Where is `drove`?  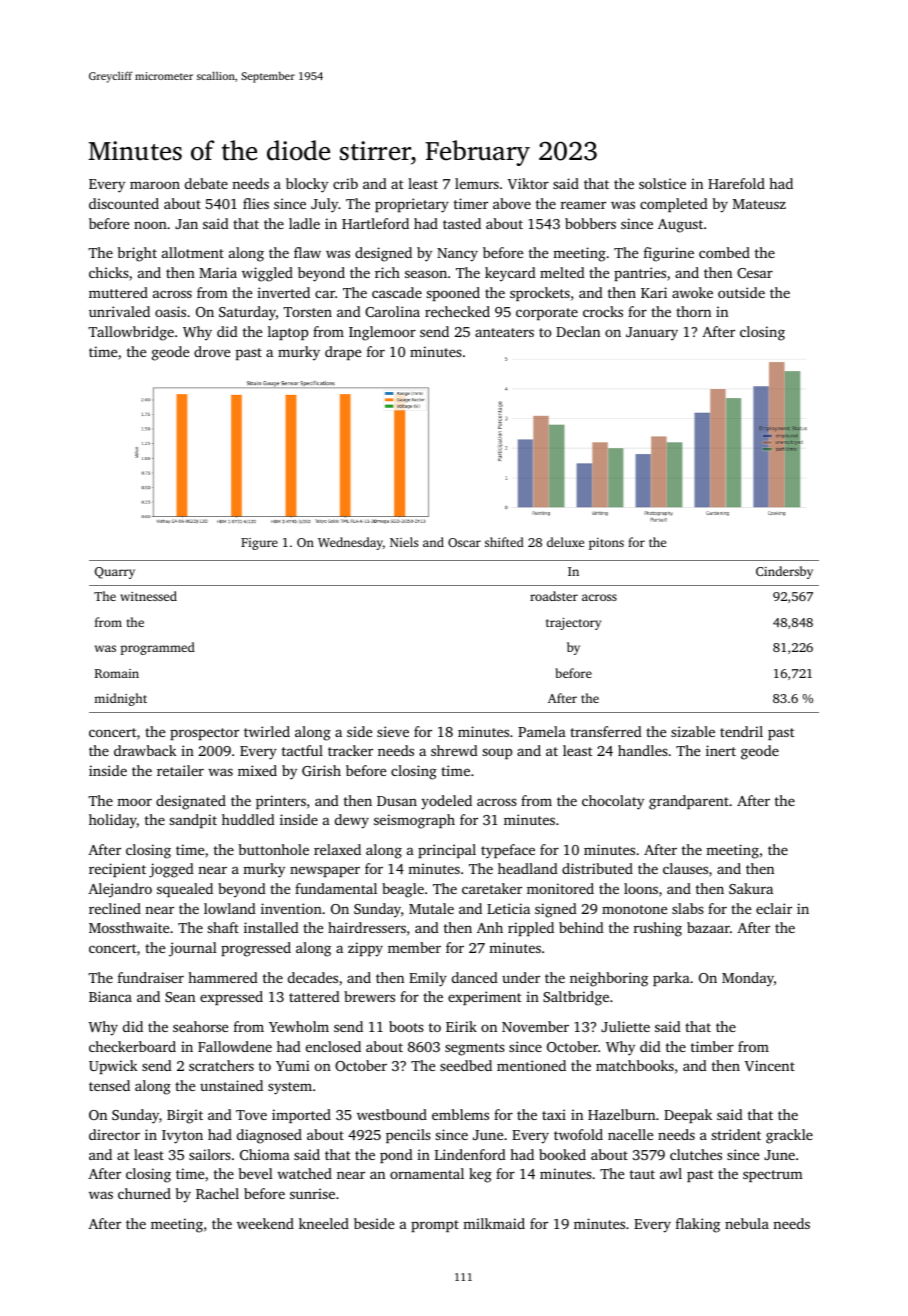
drove is located at coordinates (212, 351).
